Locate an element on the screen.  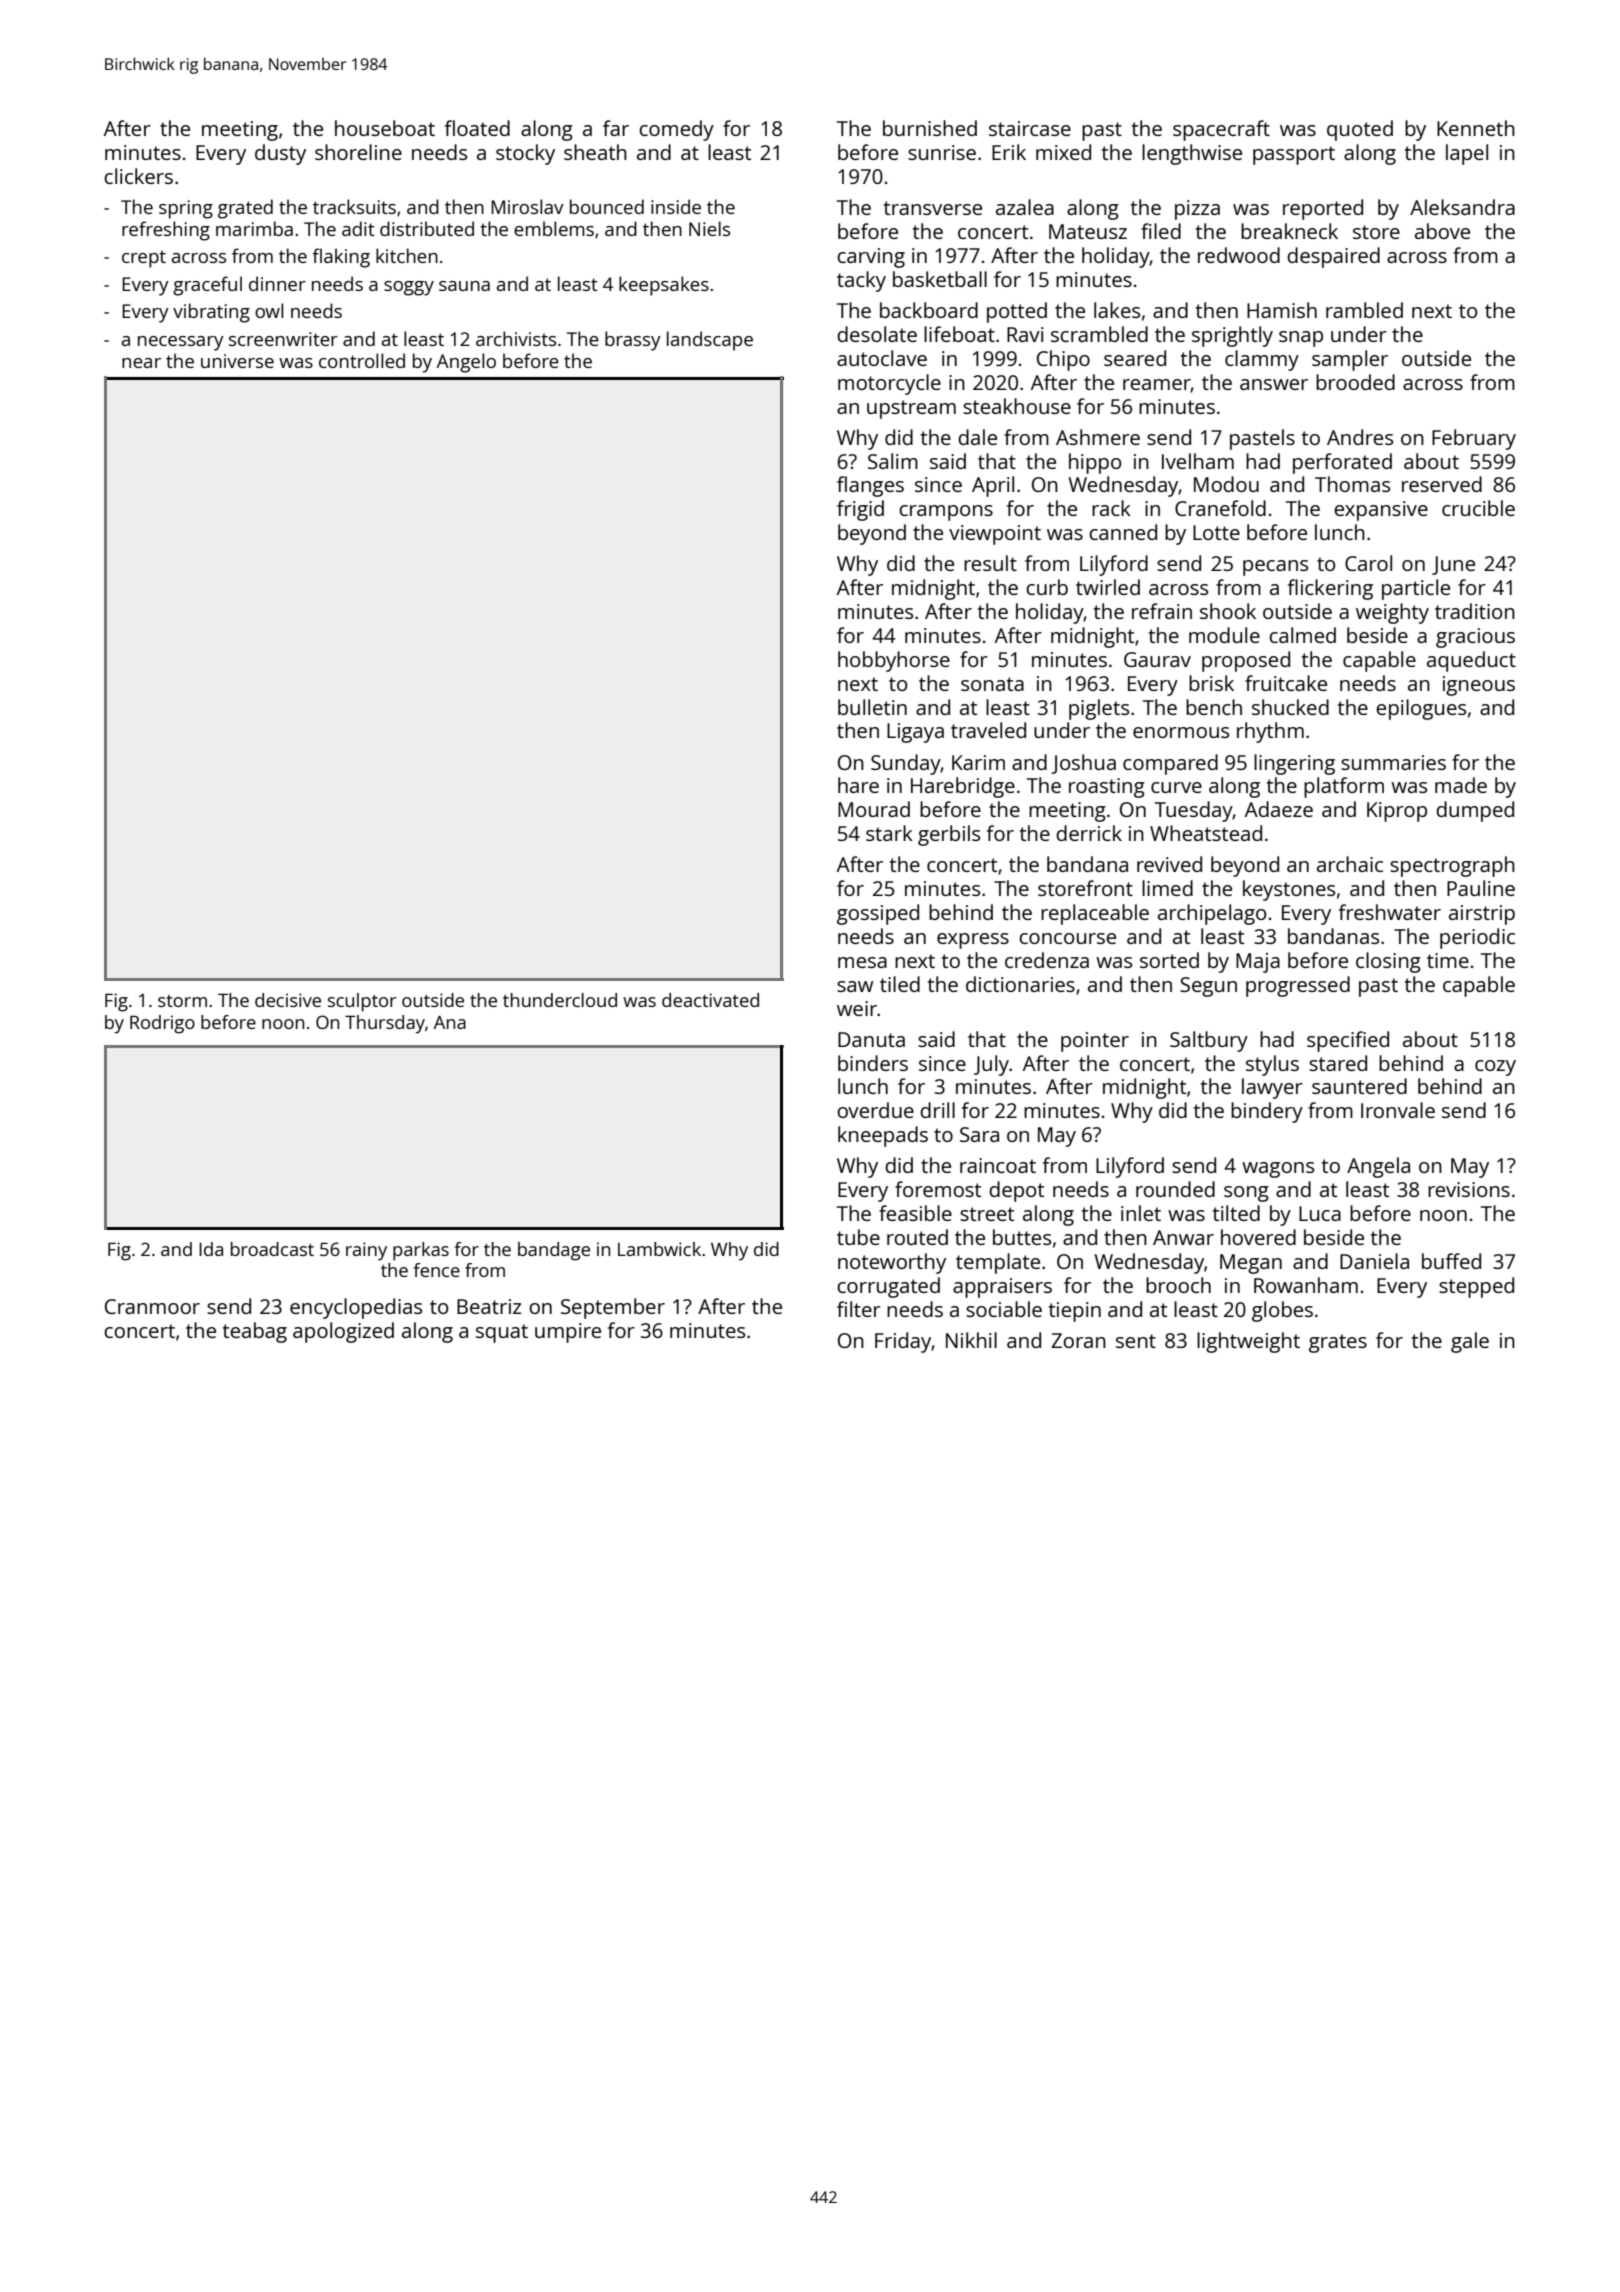
parkas is located at coordinates (421, 1251).
